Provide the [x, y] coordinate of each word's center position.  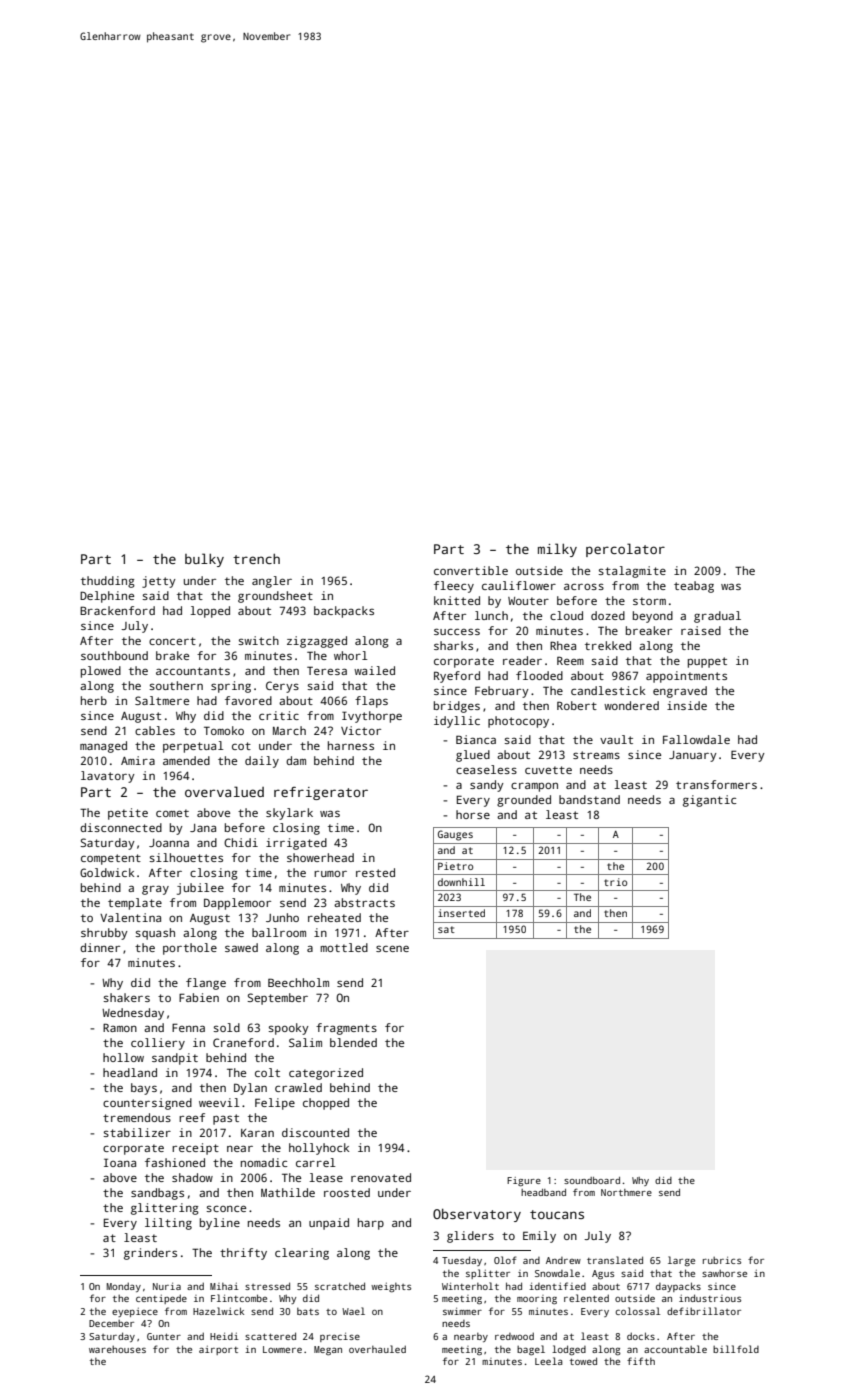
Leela [548, 1361]
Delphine [107, 597]
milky [557, 550]
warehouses [117, 1349]
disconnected [121, 827]
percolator [625, 550]
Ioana [120, 1162]
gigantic [709, 801]
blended [353, 1042]
